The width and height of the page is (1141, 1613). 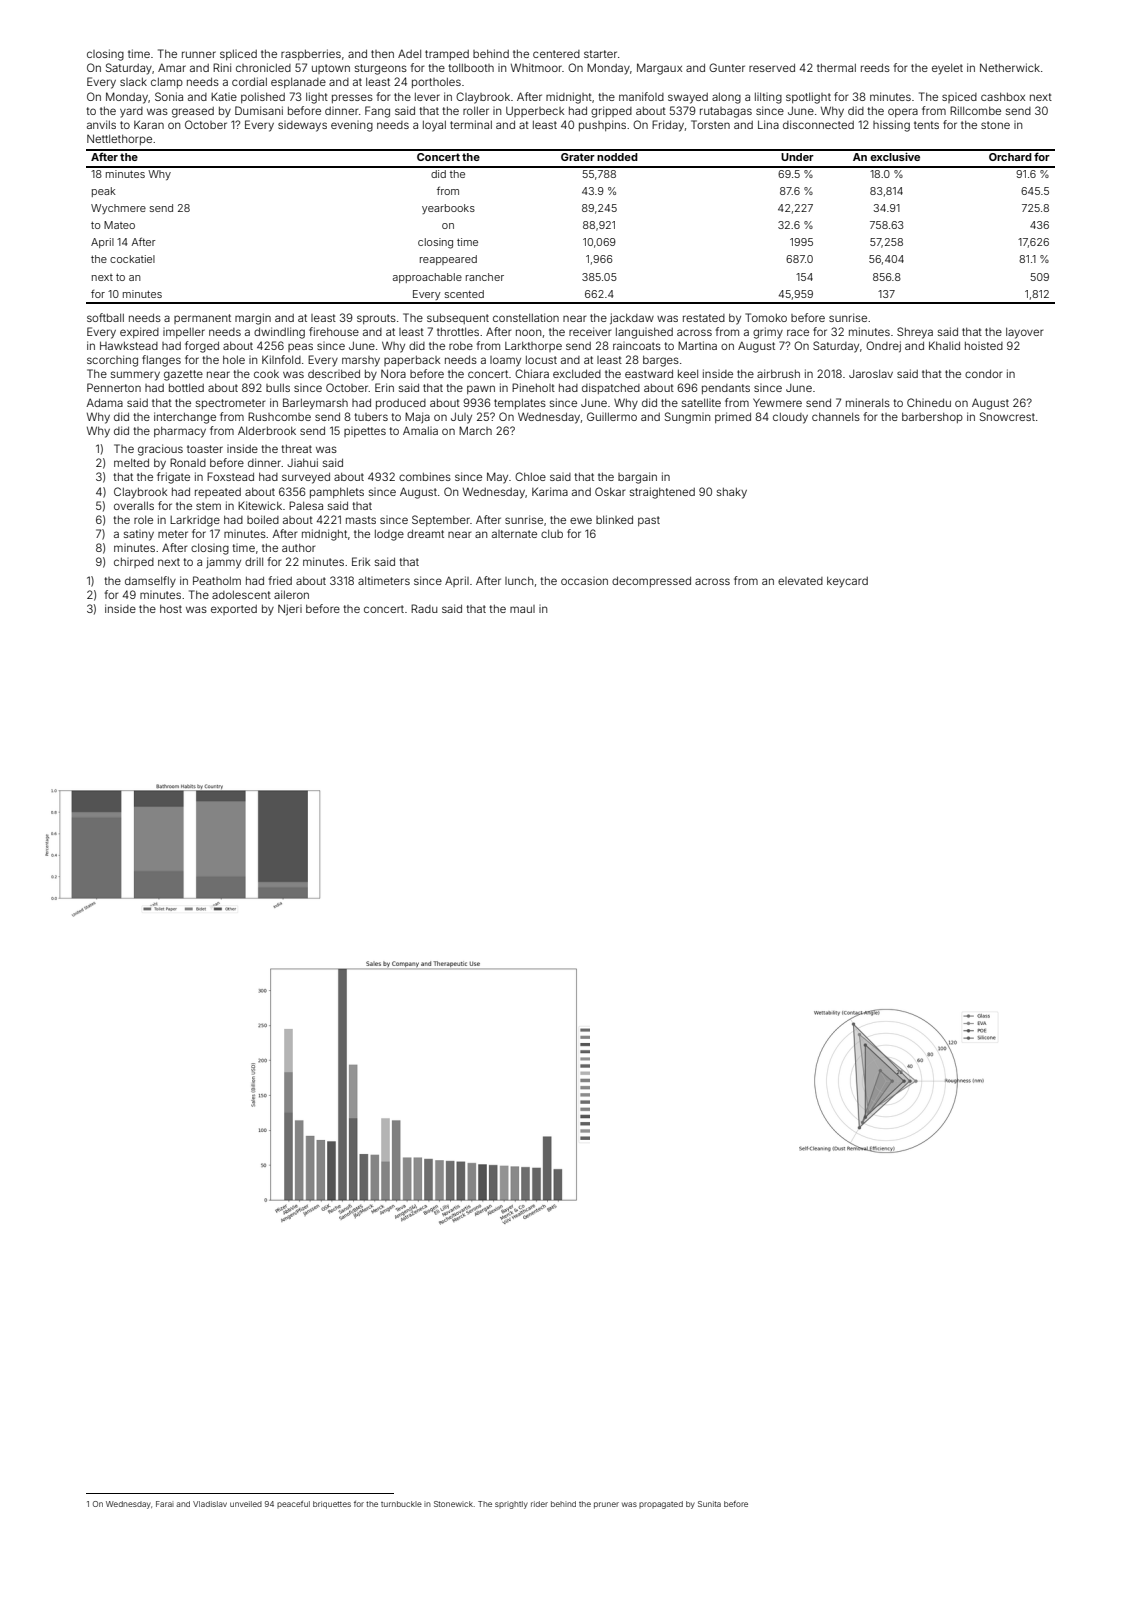 I want to click on minerals, so click(x=868, y=402).
